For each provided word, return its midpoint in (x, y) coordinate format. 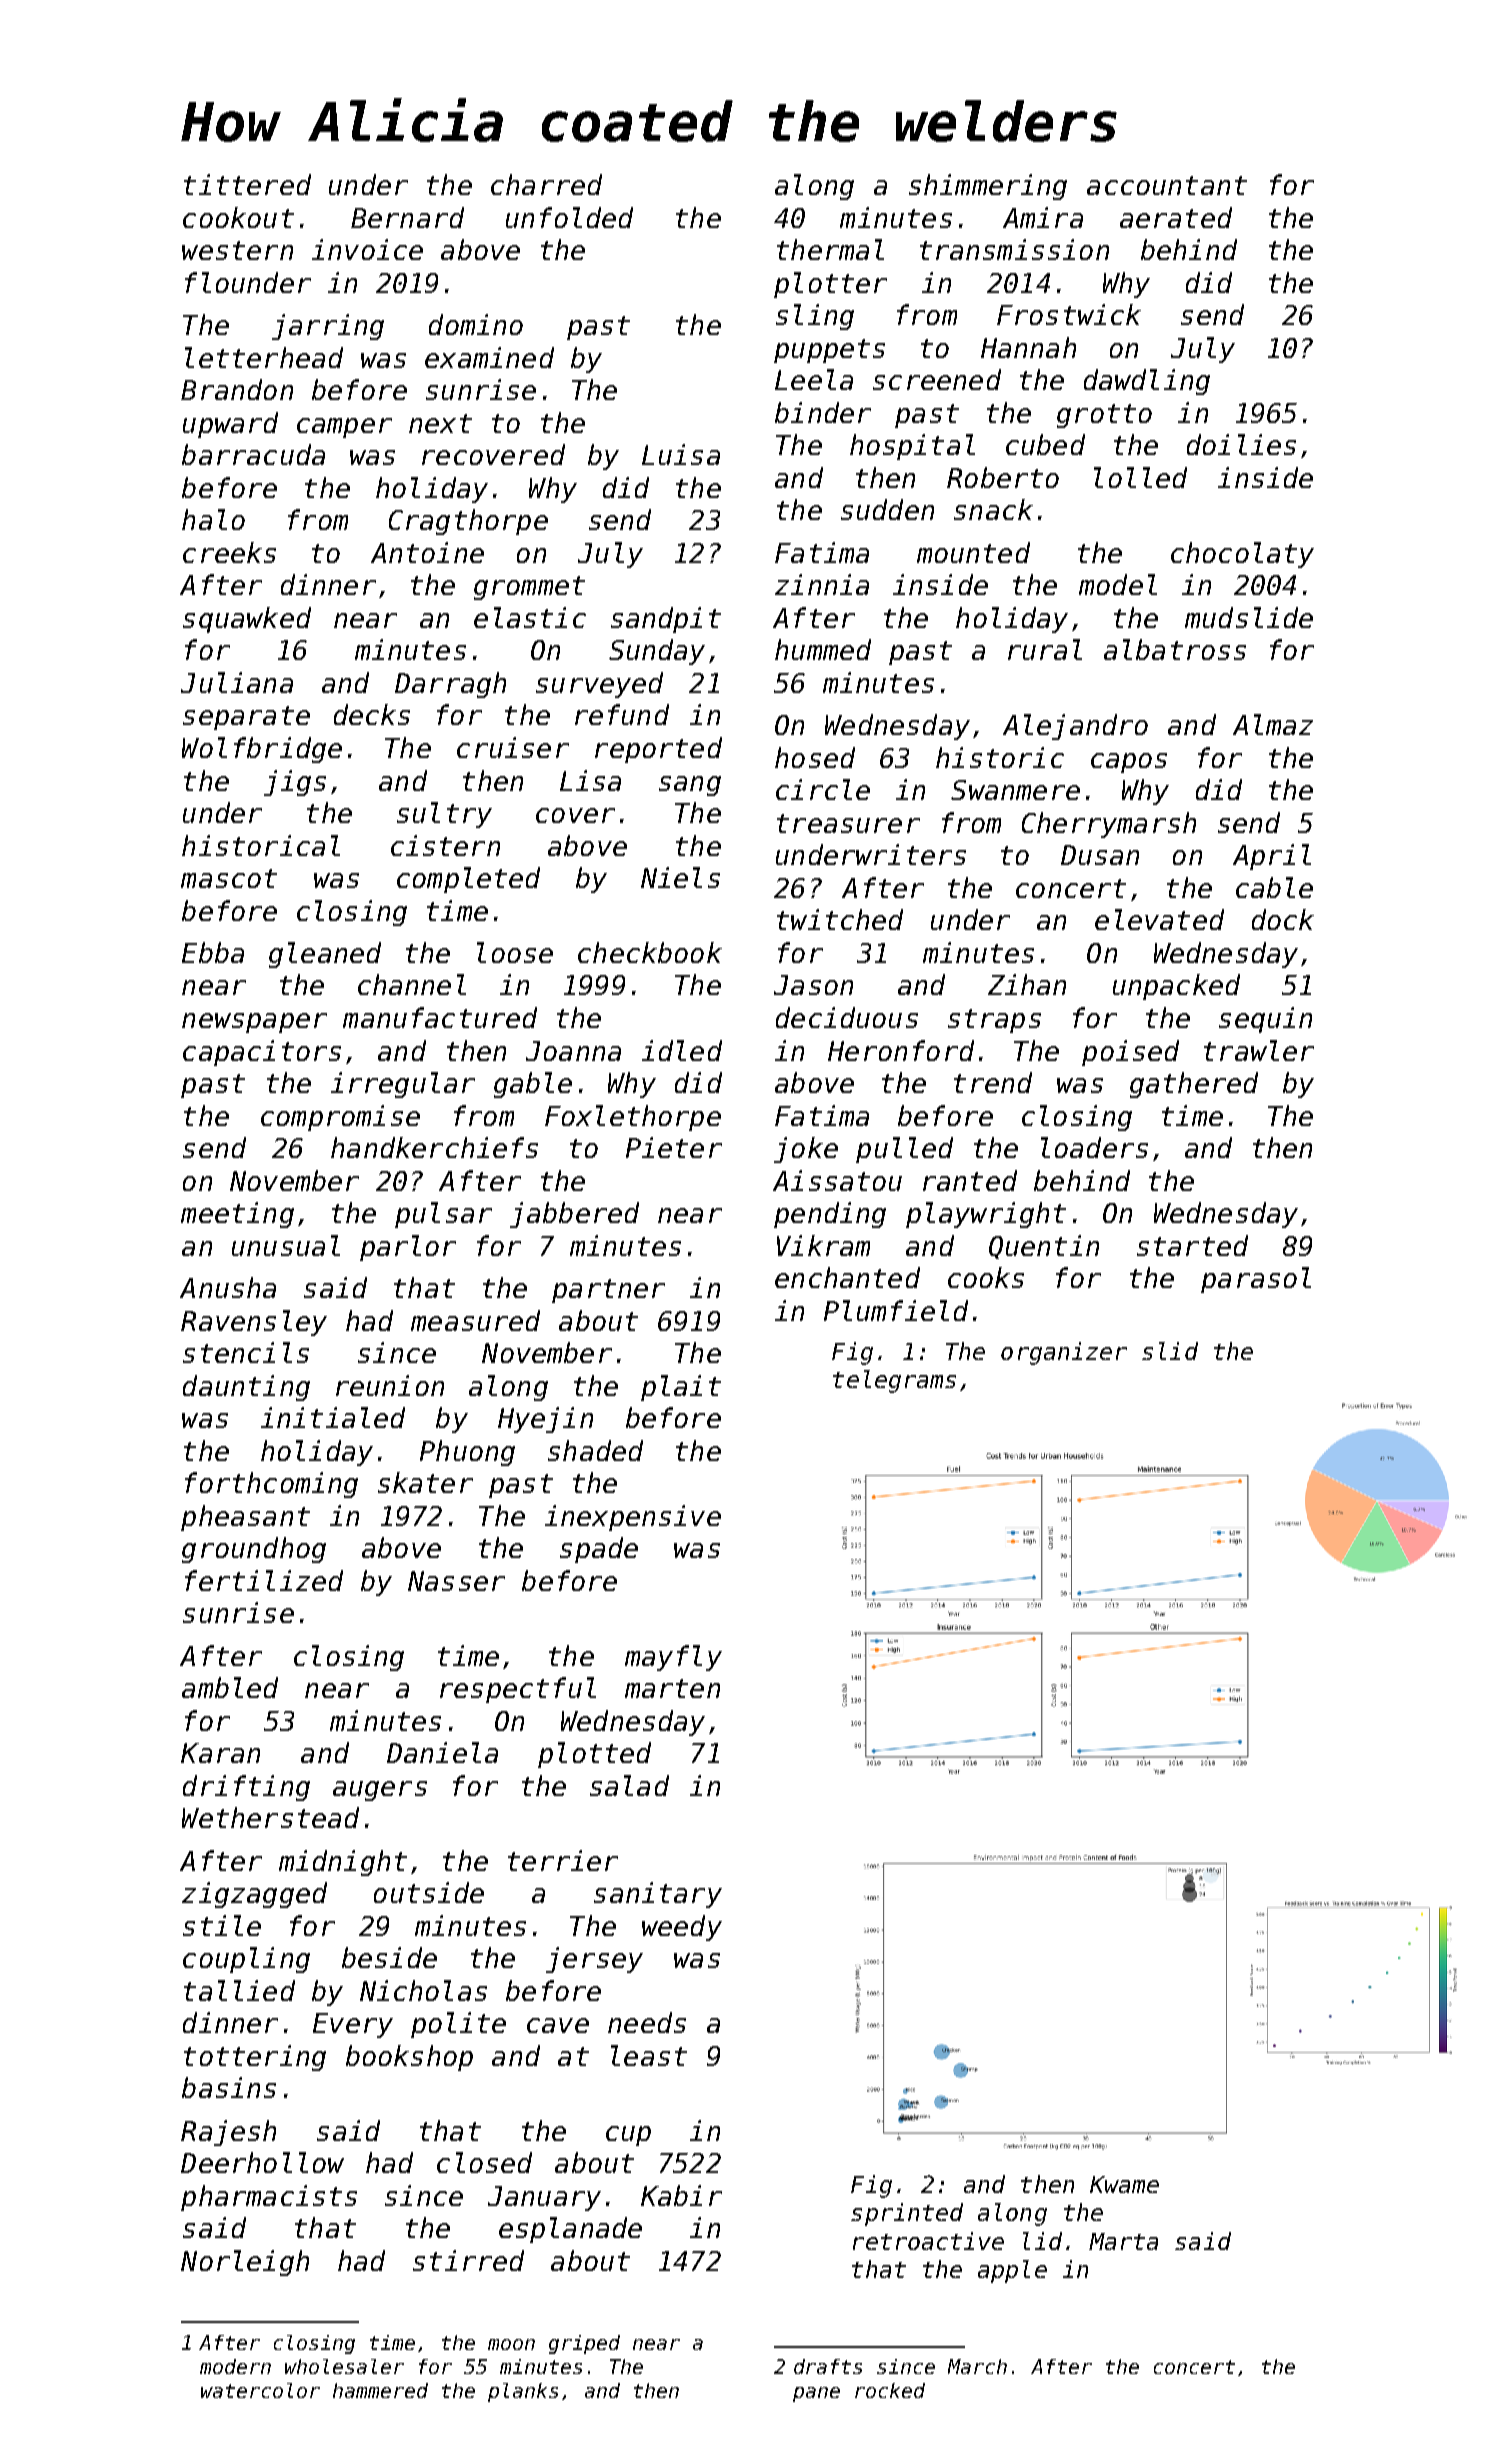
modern (235, 2366)
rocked (890, 2390)
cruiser (513, 747)
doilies (1241, 444)
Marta (1123, 2241)
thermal (830, 249)
